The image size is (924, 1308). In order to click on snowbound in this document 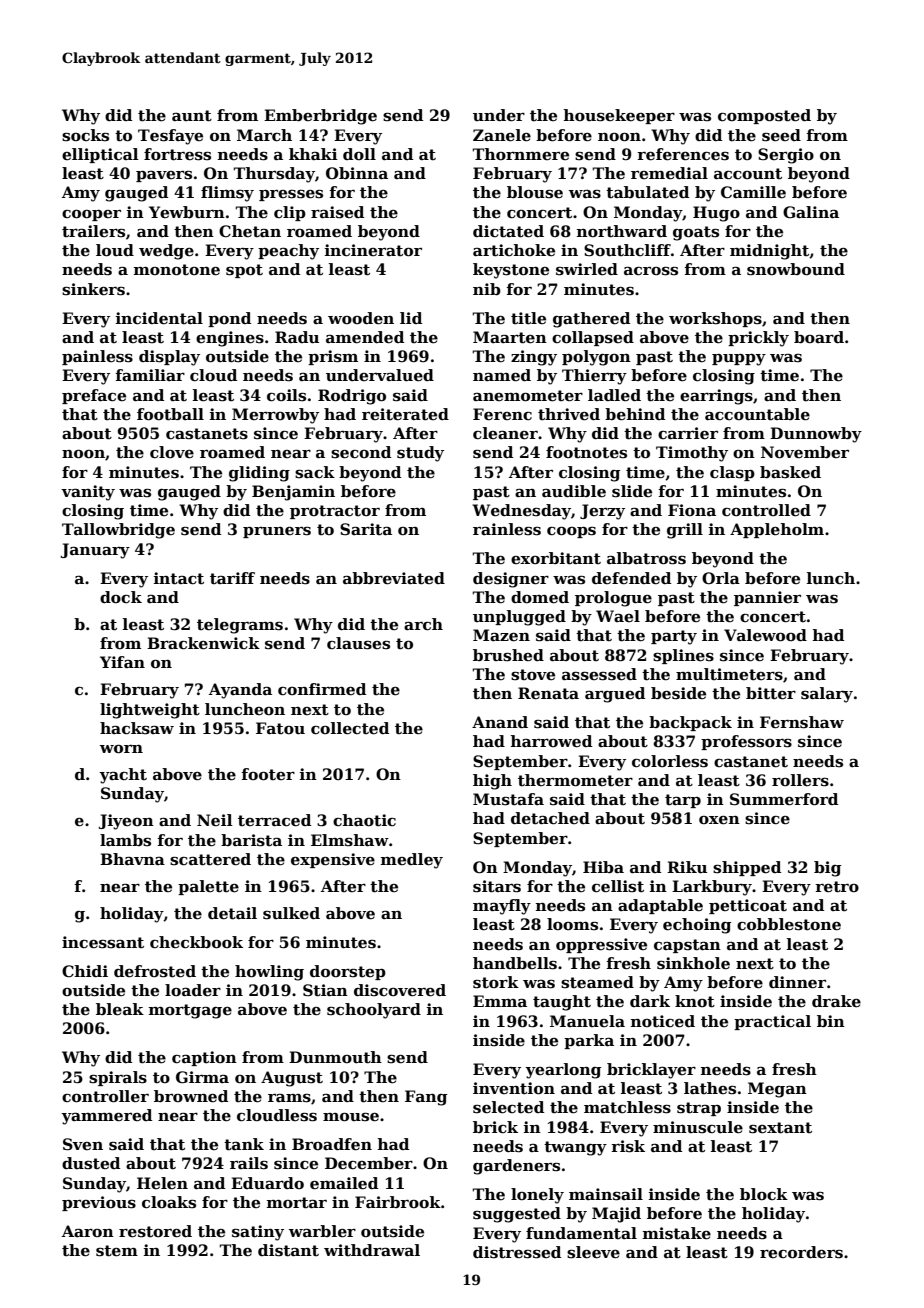, I will do `click(796, 269)`.
